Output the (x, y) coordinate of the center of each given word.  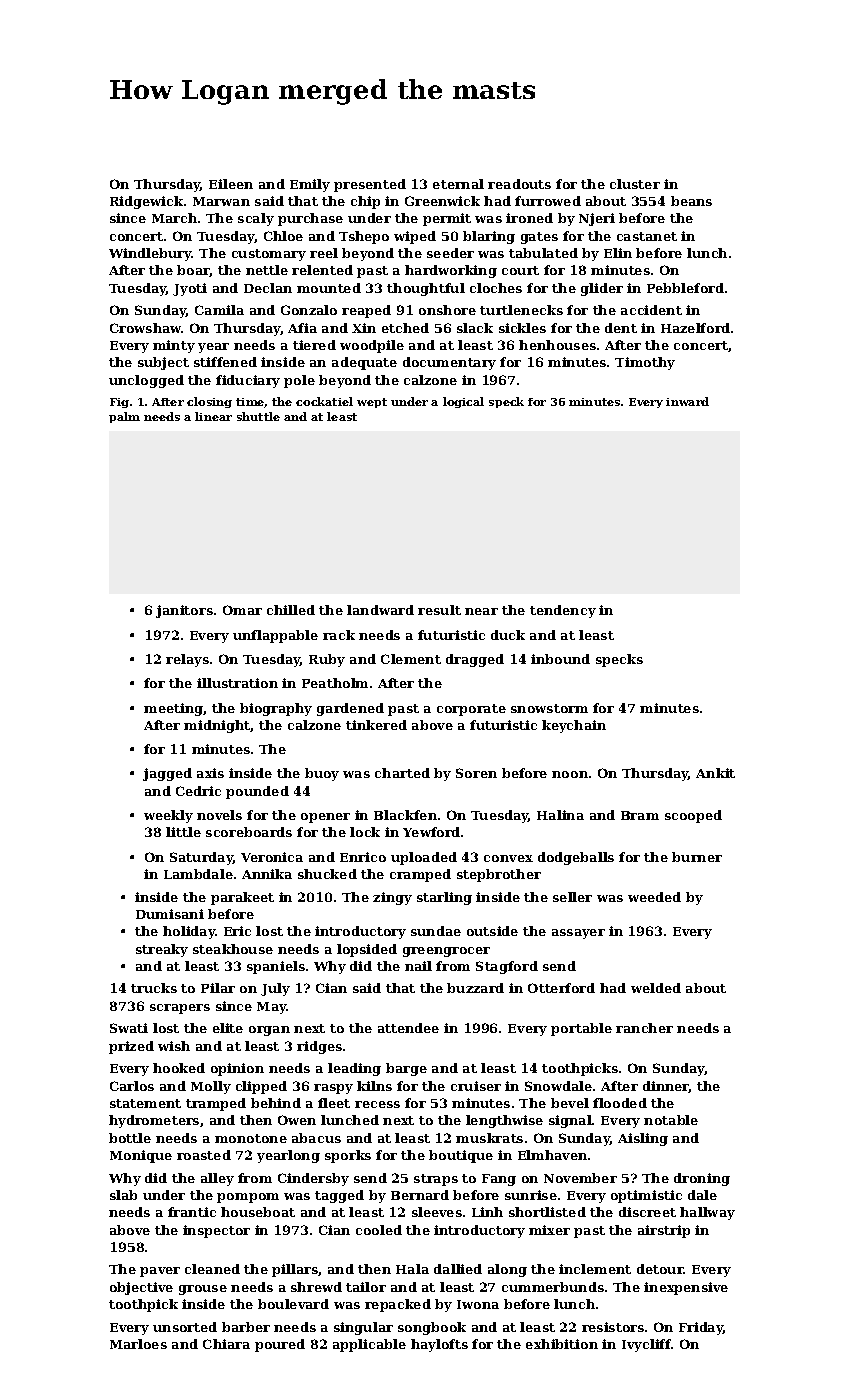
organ (269, 1031)
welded (656, 988)
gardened (350, 709)
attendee (408, 1028)
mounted (329, 288)
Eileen (231, 184)
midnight (217, 726)
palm (124, 417)
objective (141, 1288)
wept (372, 403)
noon (570, 774)
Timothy (645, 363)
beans (691, 201)
